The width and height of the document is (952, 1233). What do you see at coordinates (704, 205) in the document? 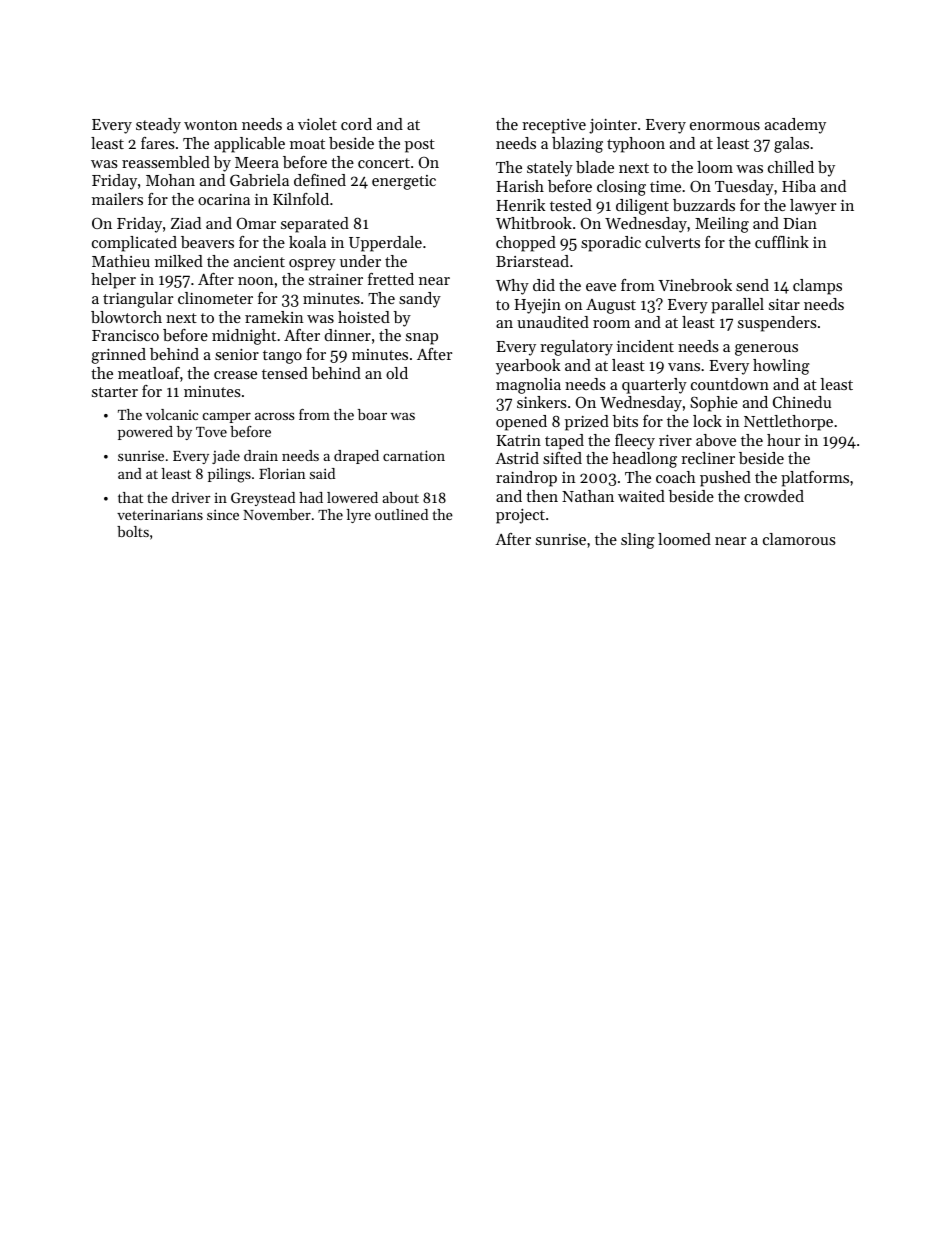
I see `buzzards` at bounding box center [704, 205].
